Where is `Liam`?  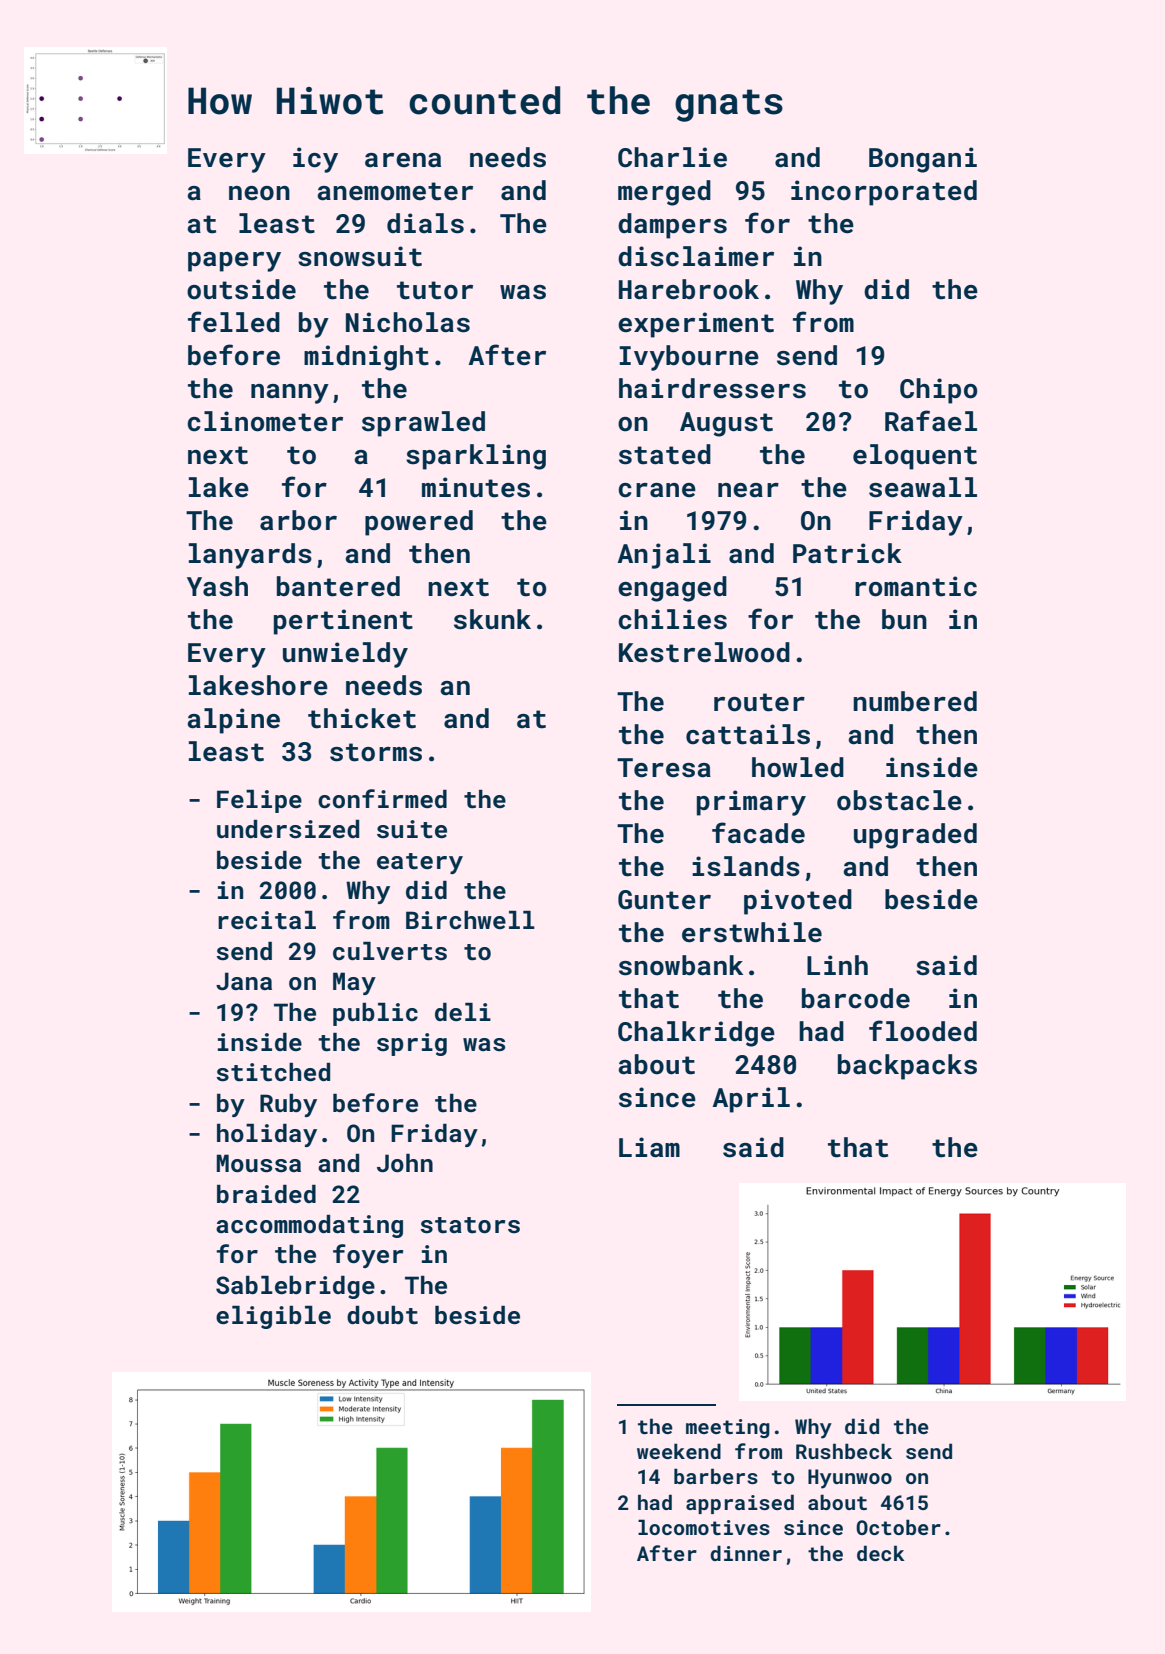 Liam is located at coordinates (649, 1147).
